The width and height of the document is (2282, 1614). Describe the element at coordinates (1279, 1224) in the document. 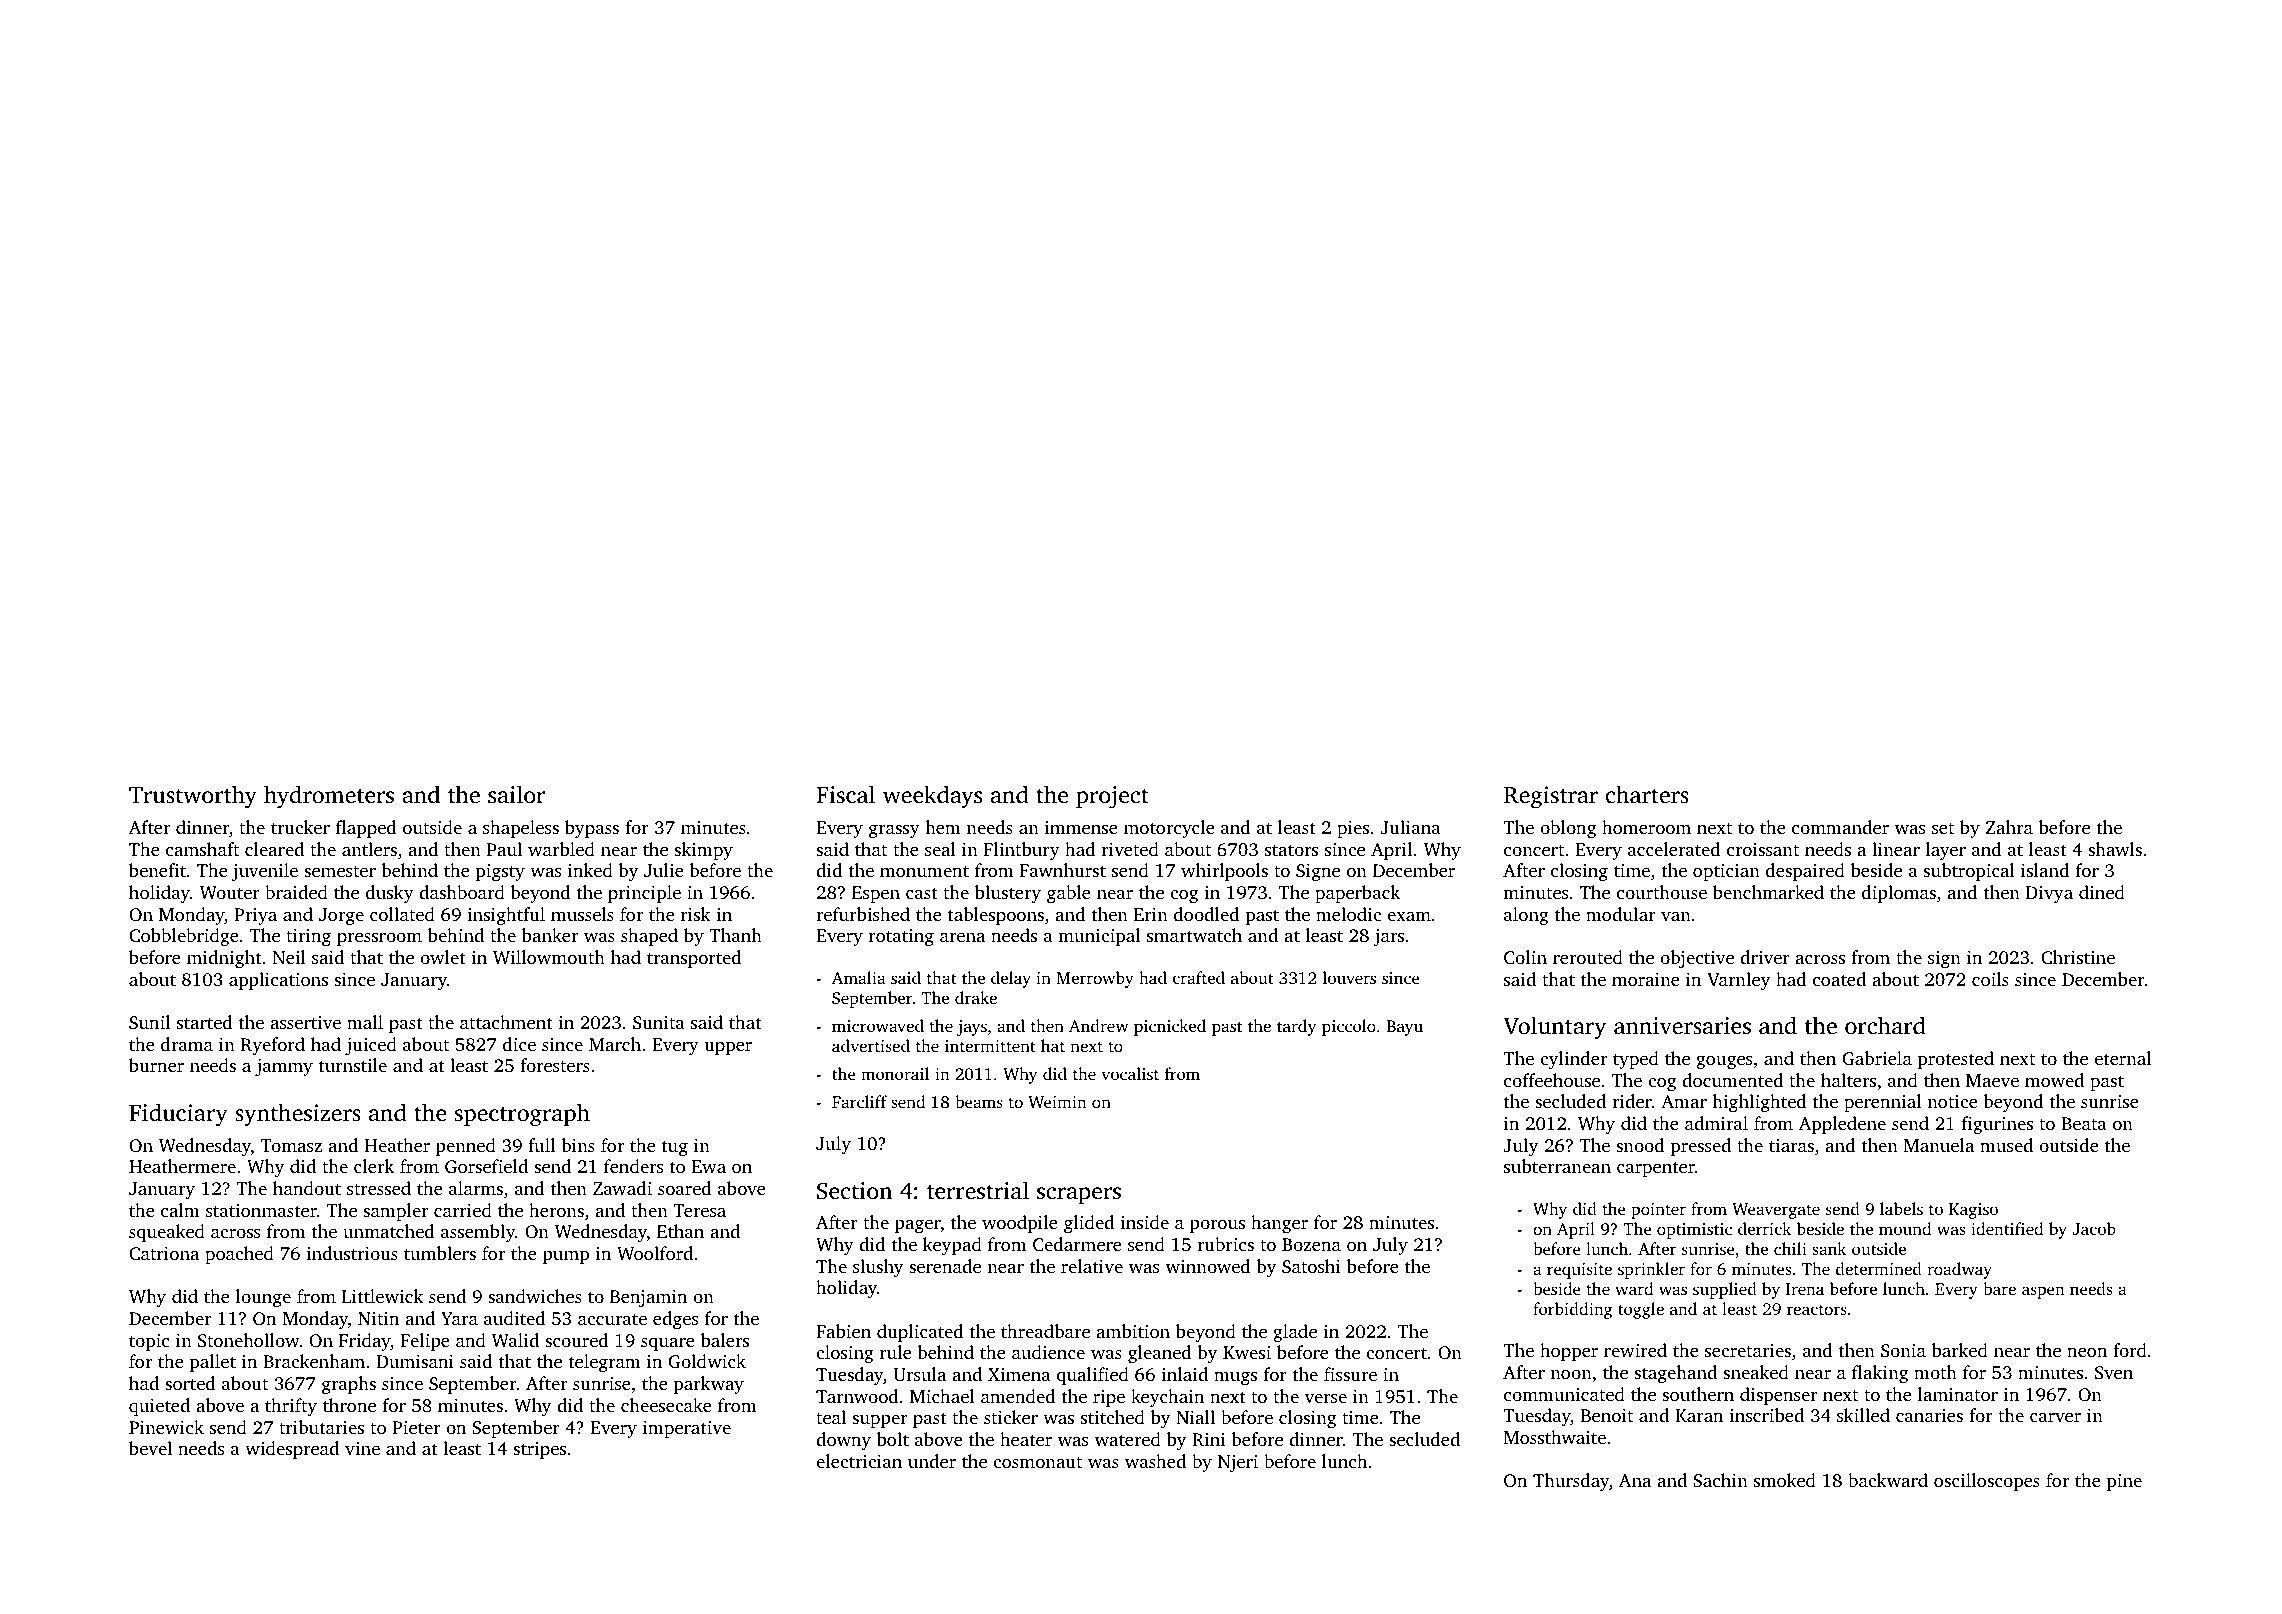

I see `hanger` at that location.
